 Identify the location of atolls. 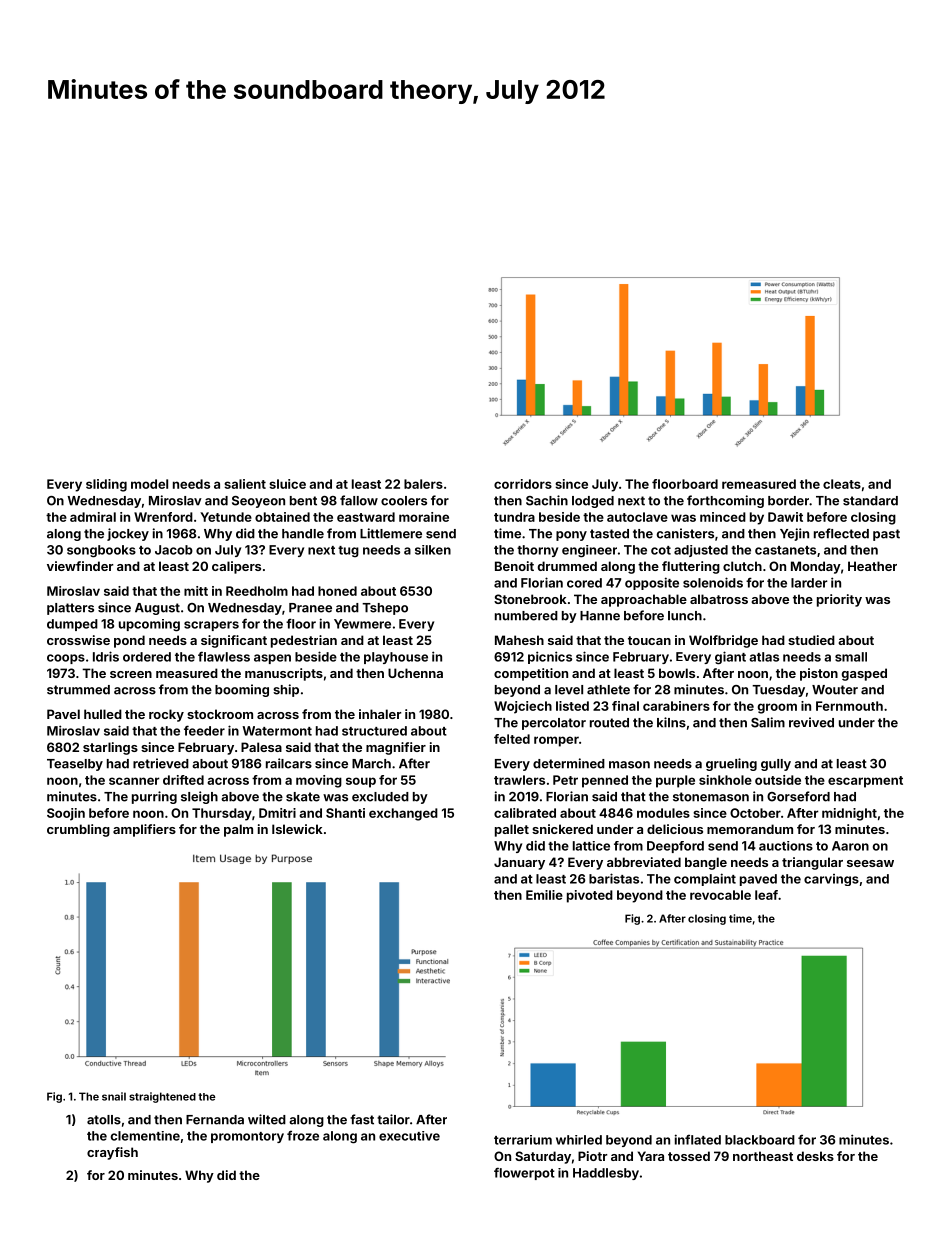
(104, 1120).
